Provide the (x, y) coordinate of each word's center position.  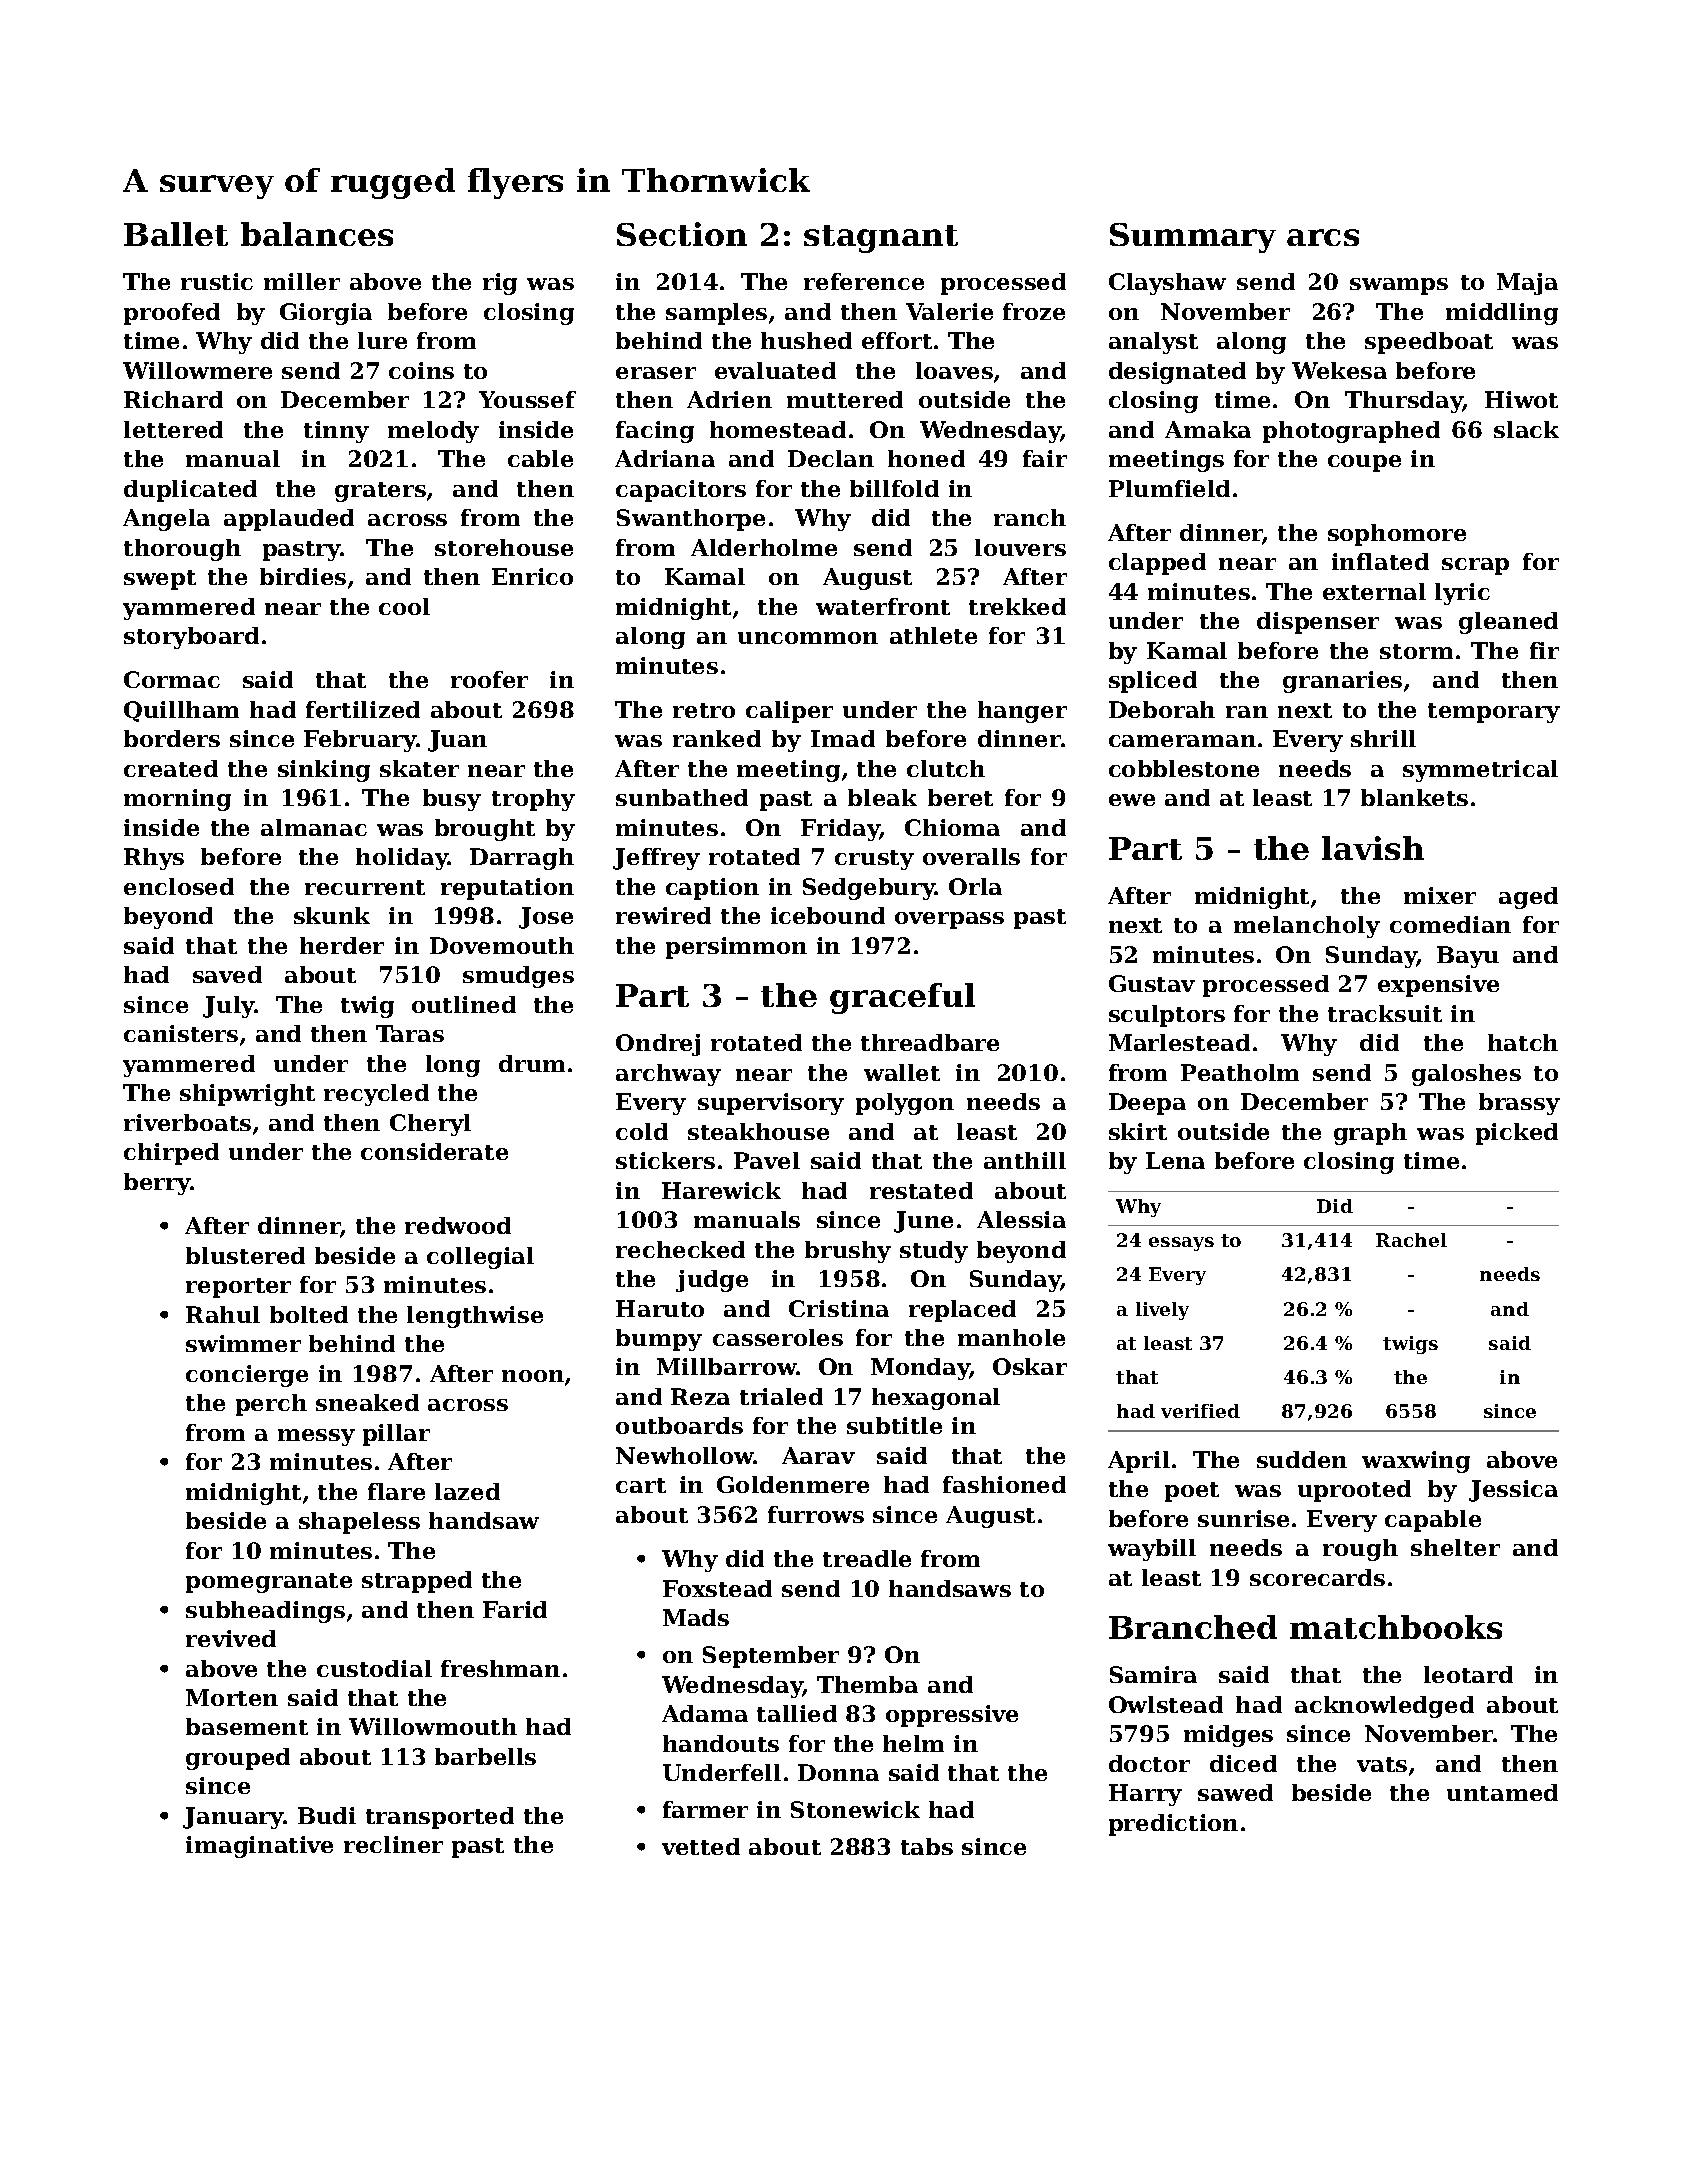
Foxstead (717, 1588)
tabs (927, 1846)
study (934, 1252)
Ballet (176, 234)
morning (177, 800)
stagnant (881, 239)
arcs (1323, 237)
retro (704, 710)
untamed (1502, 1792)
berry (157, 1184)
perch (271, 1405)
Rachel (1411, 1240)
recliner (393, 1844)
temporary (1494, 713)
